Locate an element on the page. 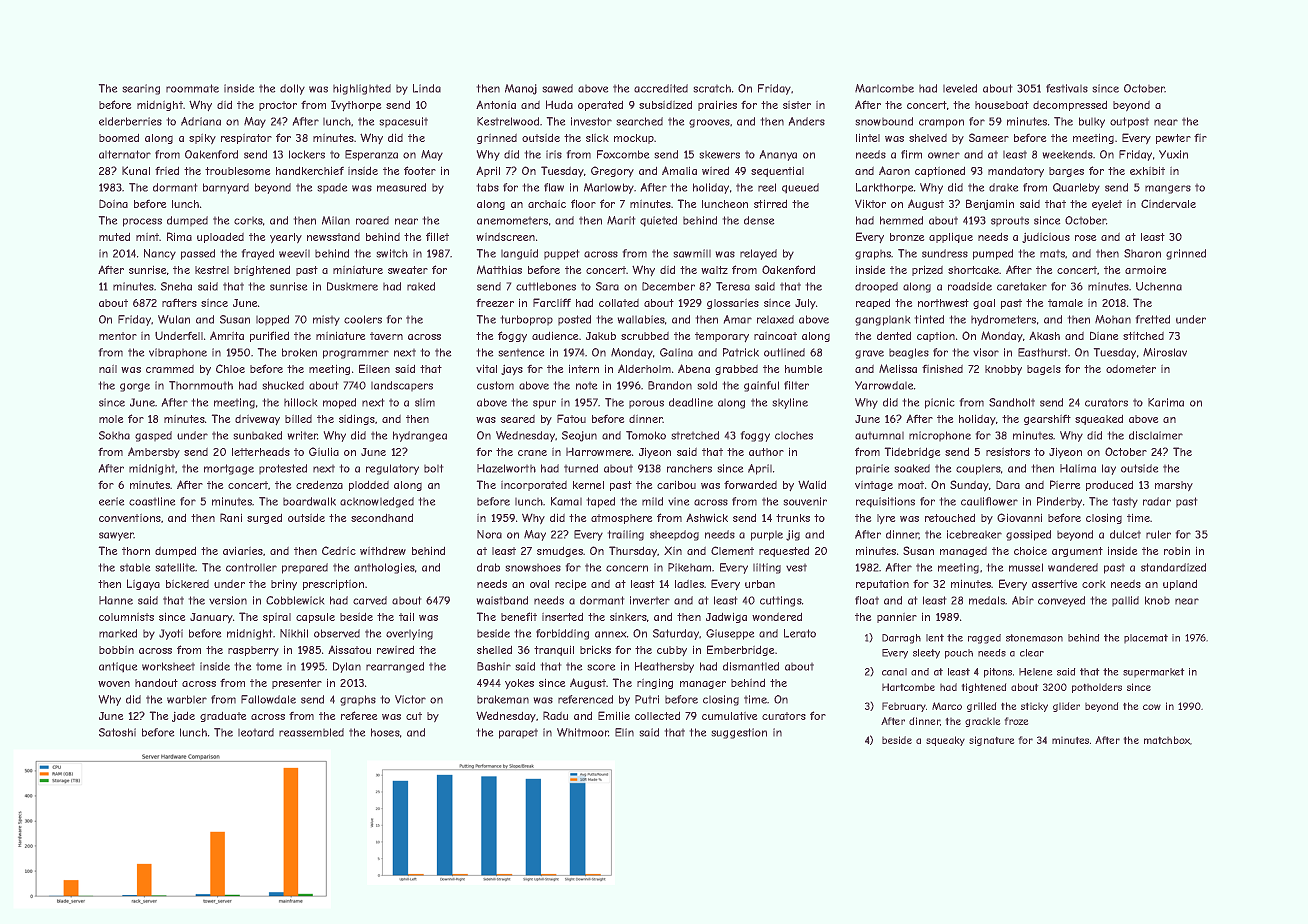 Image resolution: width=1308 pixels, height=924 pixels. resistors is located at coordinates (1008, 451).
